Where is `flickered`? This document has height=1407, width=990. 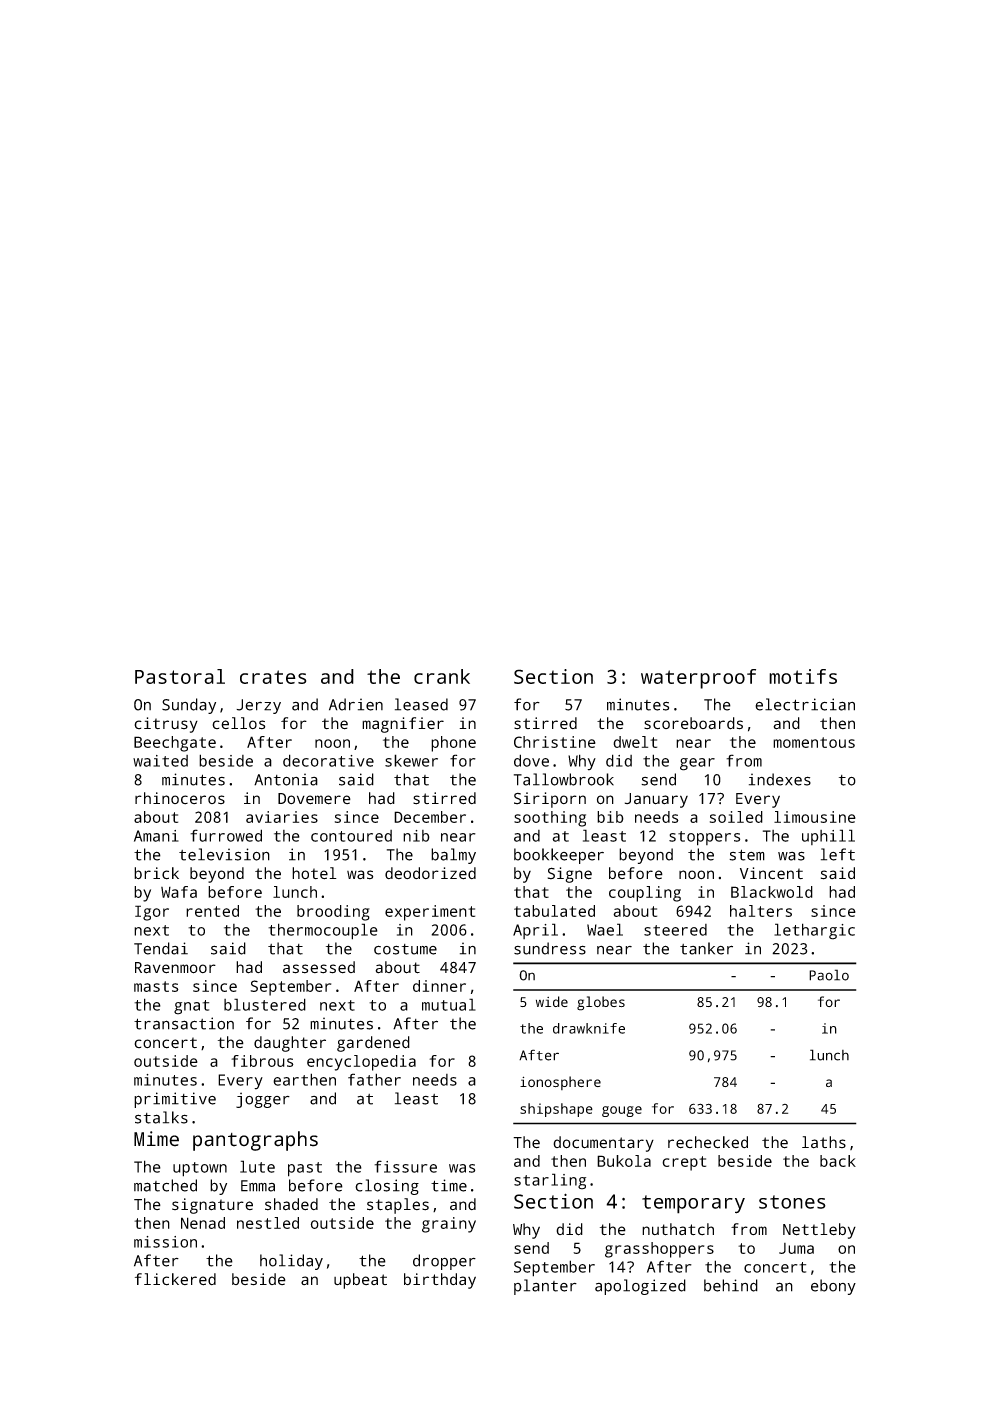 flickered is located at coordinates (175, 1279).
